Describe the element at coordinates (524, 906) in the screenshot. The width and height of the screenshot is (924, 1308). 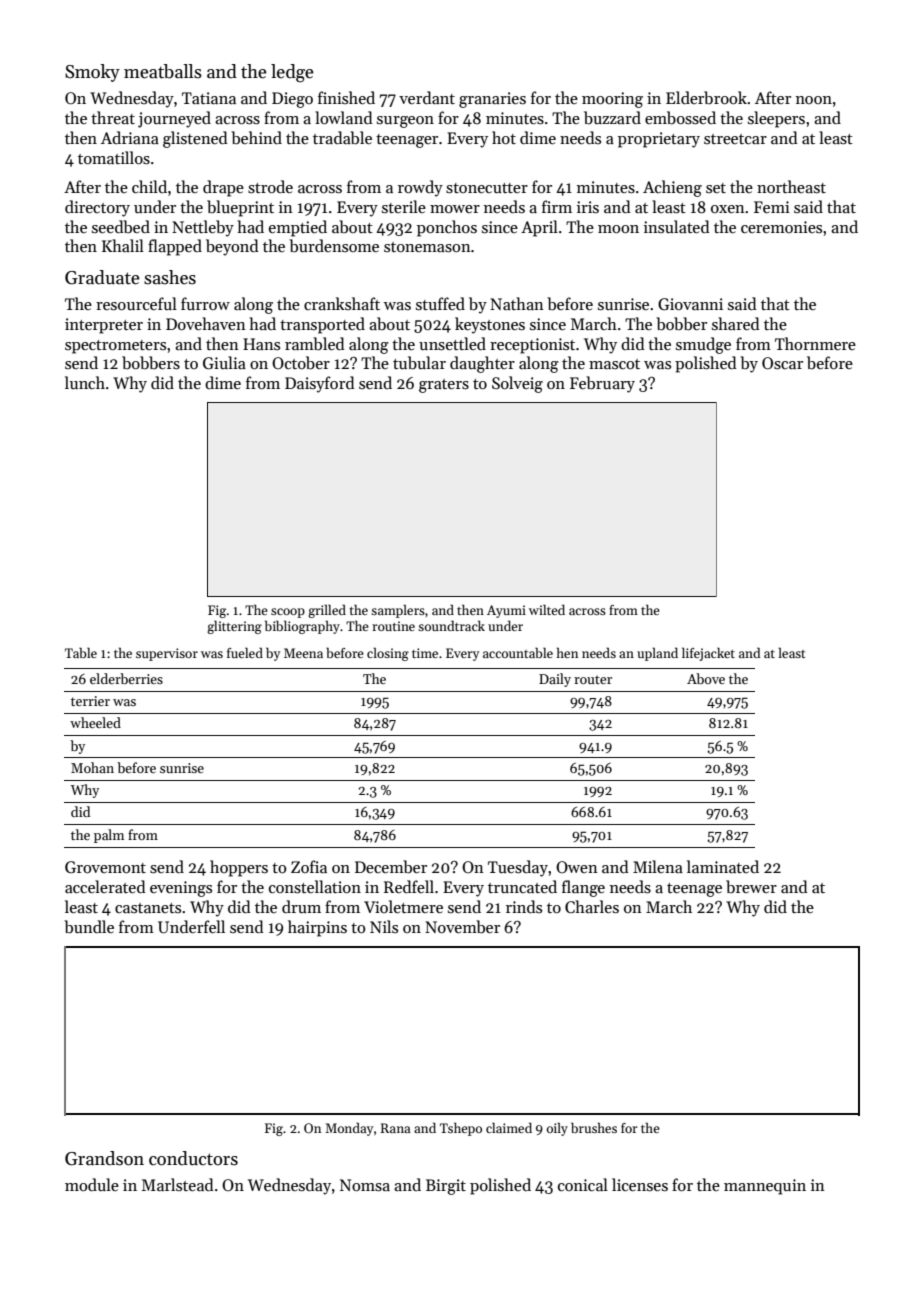
I see `rinds` at that location.
